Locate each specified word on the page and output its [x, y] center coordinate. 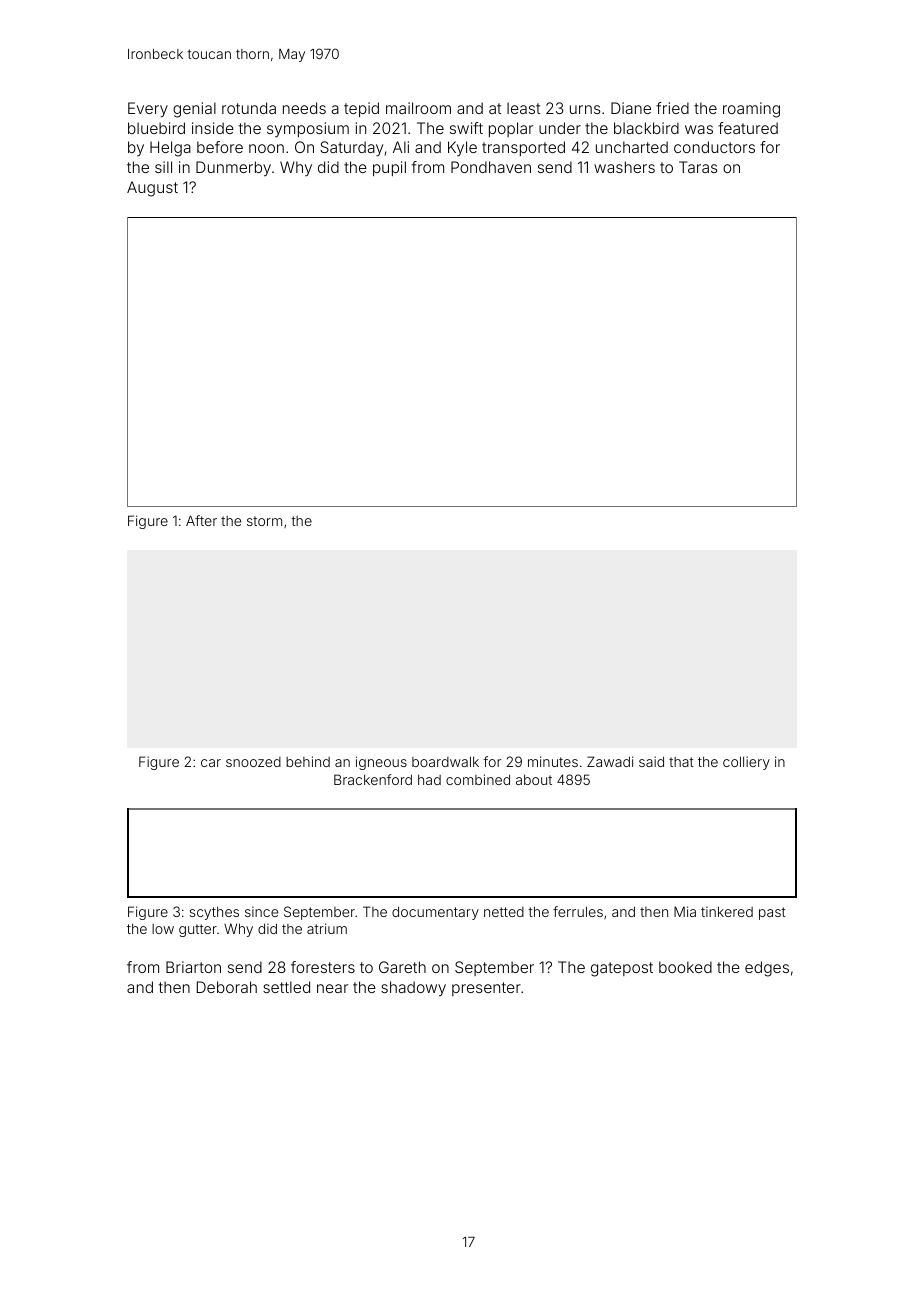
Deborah [227, 987]
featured [748, 128]
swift [466, 128]
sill [163, 167]
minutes [553, 761]
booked [685, 967]
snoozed [253, 762]
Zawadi [610, 761]
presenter [486, 989]
